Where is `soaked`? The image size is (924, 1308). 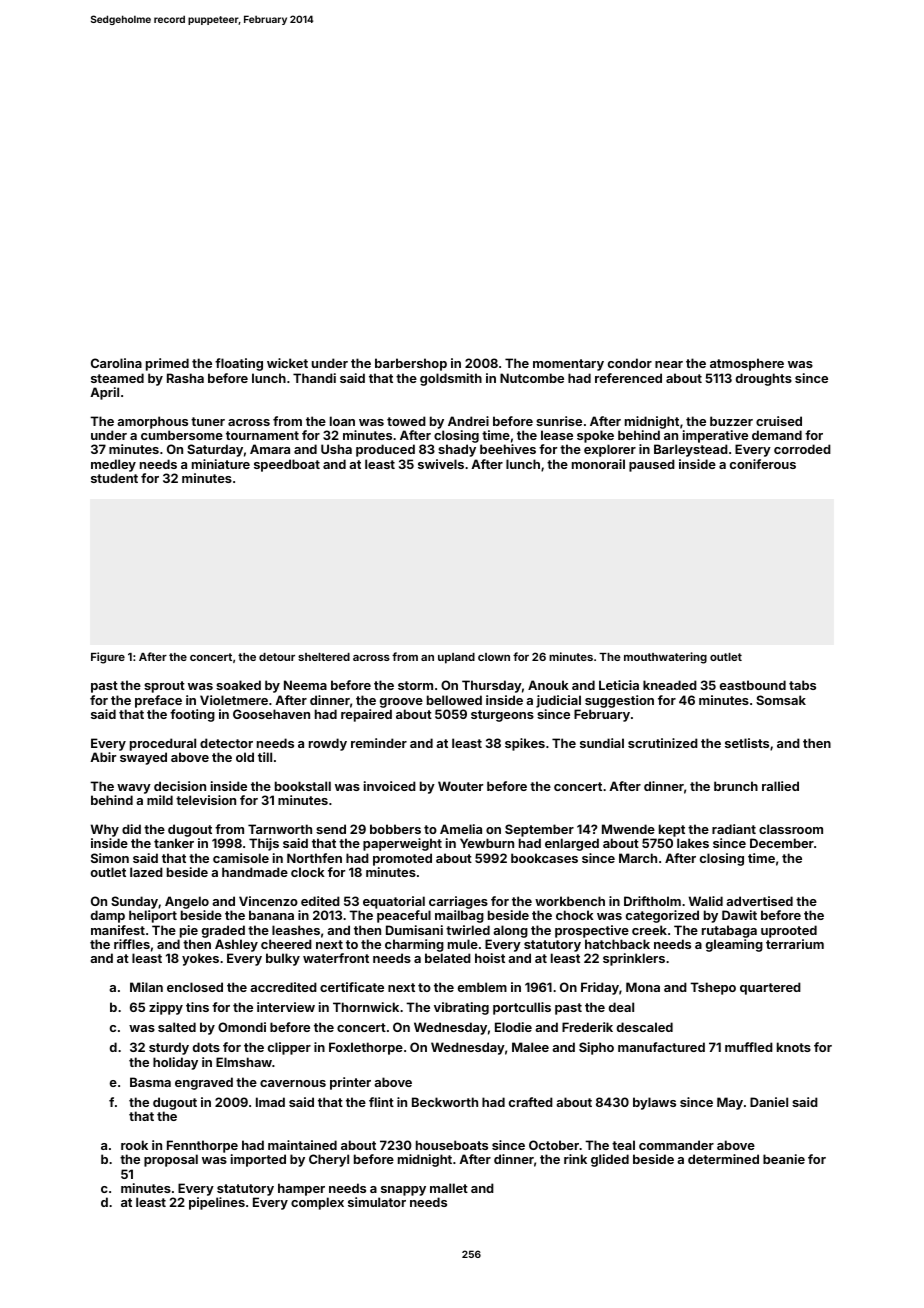
soaked is located at coordinates (238, 685).
